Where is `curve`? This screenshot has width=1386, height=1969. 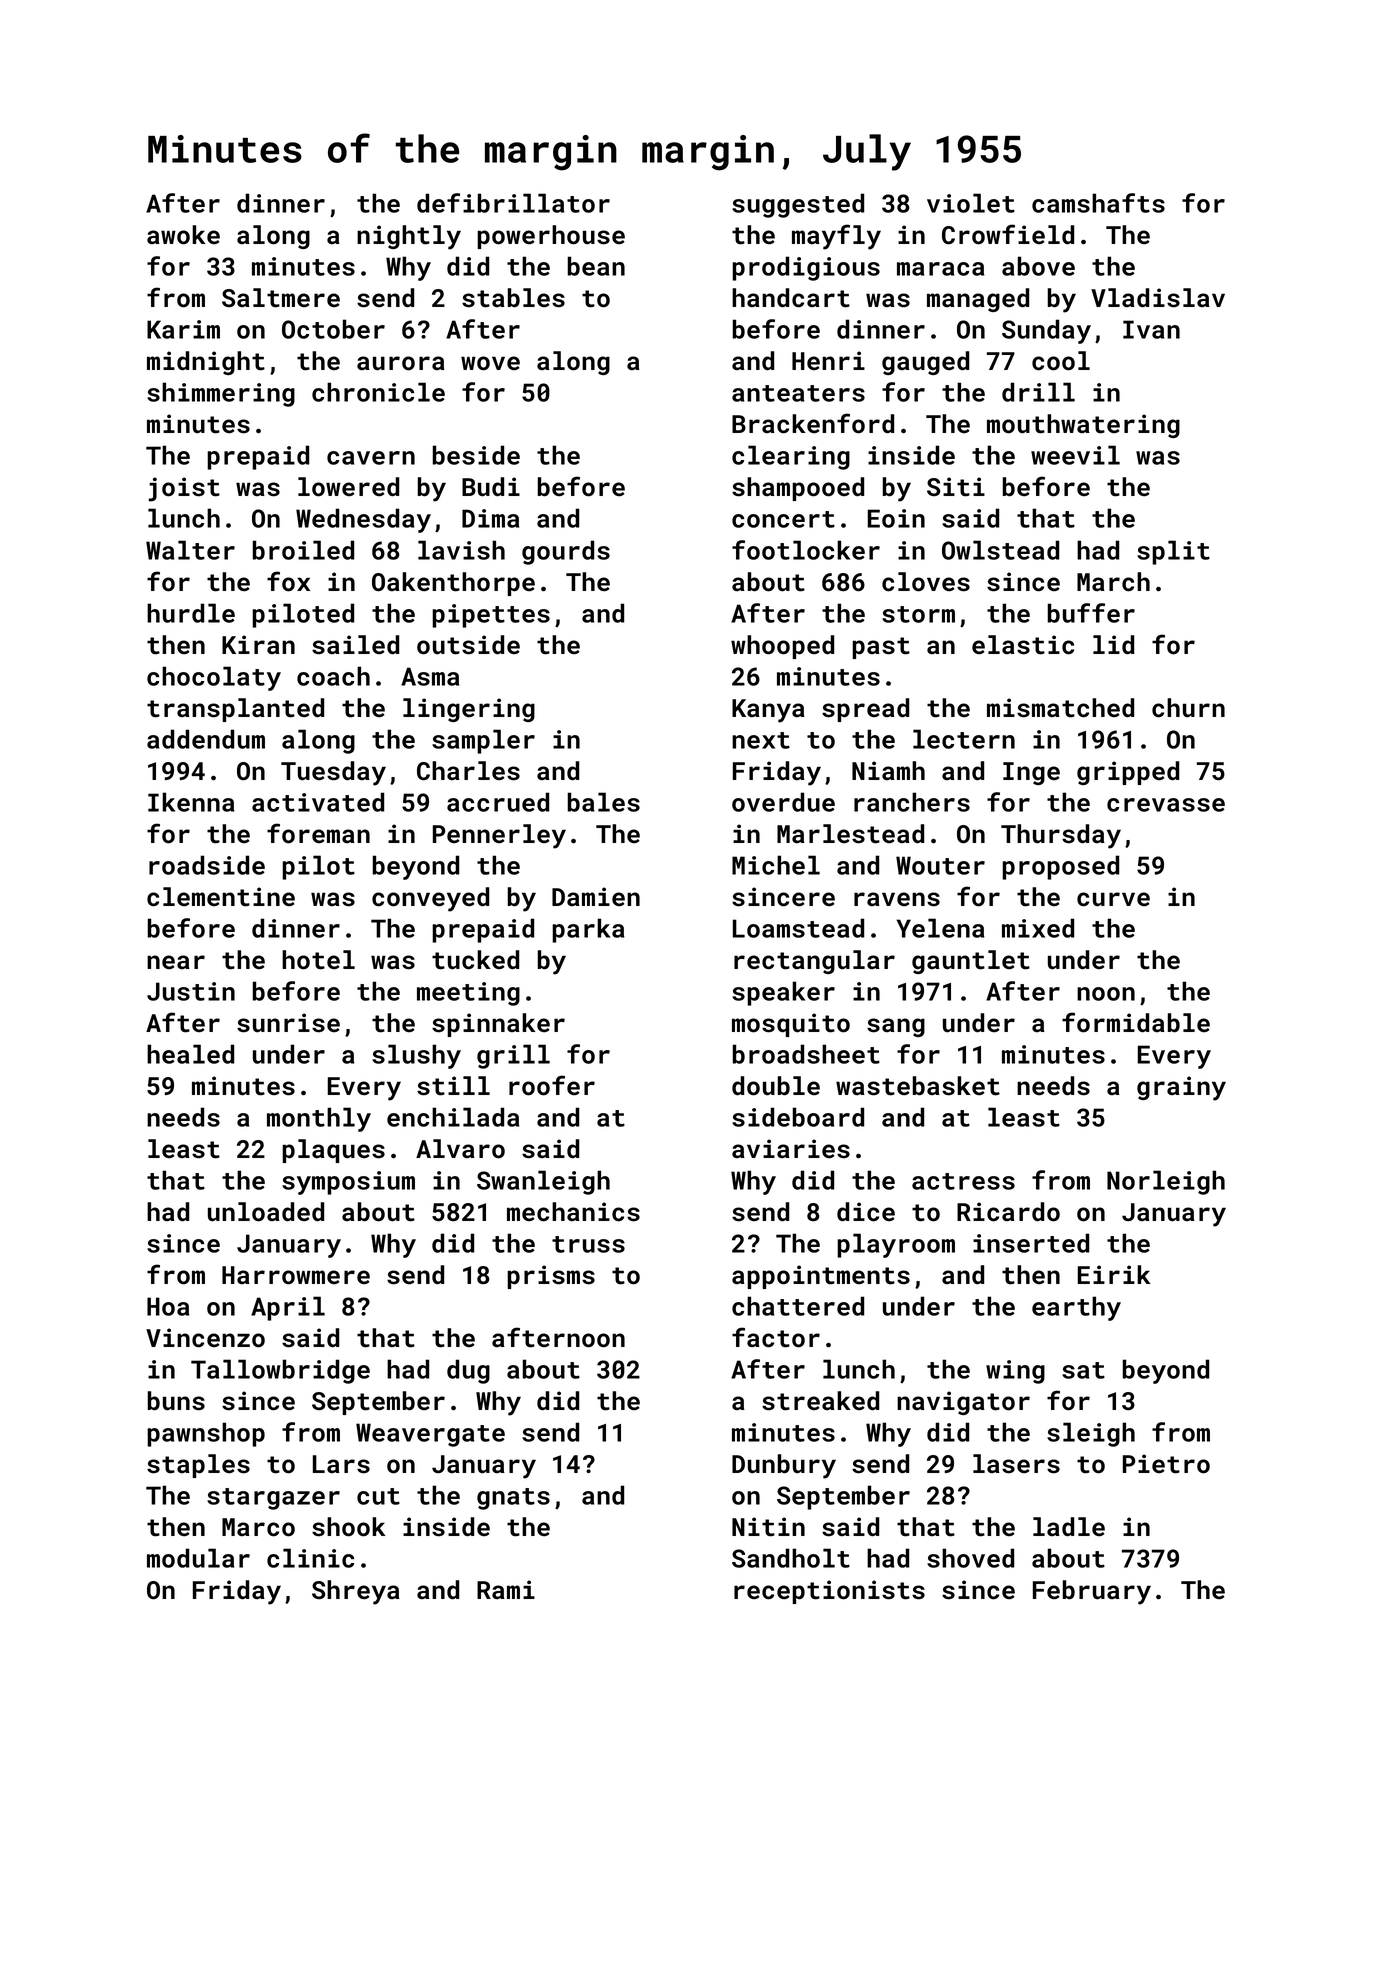 curve is located at coordinates (1113, 899).
